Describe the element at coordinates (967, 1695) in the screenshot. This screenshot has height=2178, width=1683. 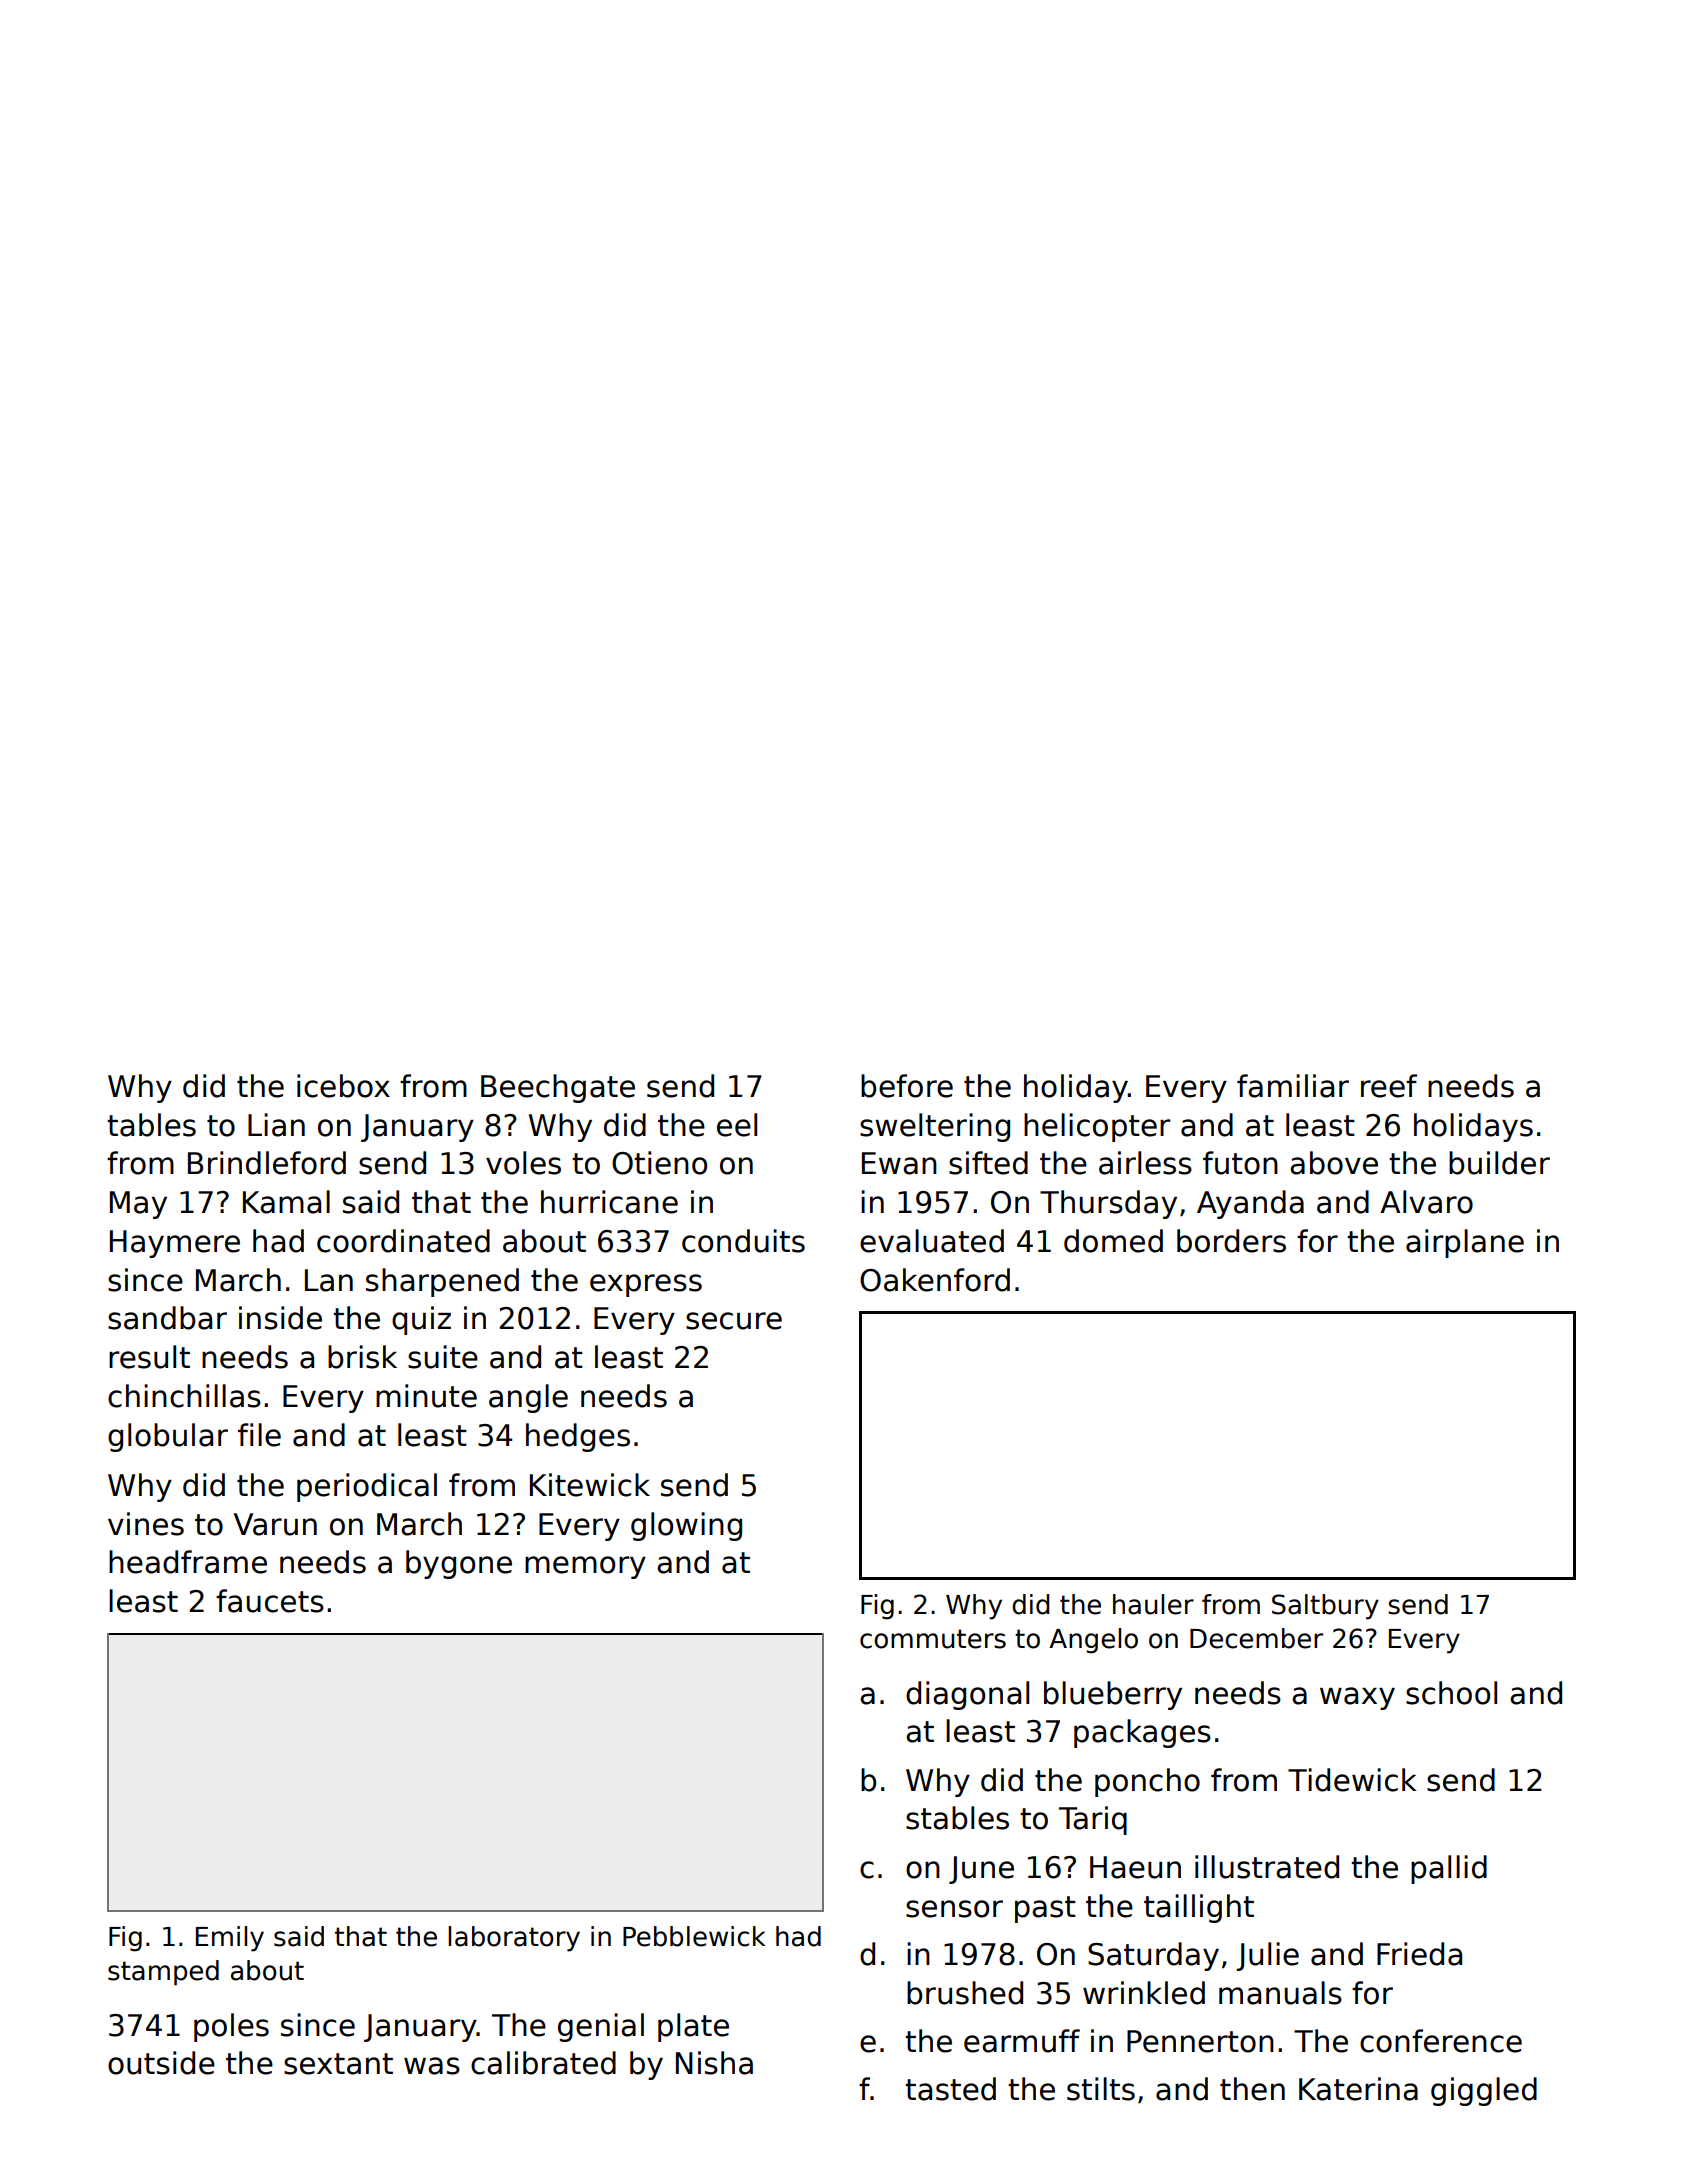
I see `diagonal` at that location.
